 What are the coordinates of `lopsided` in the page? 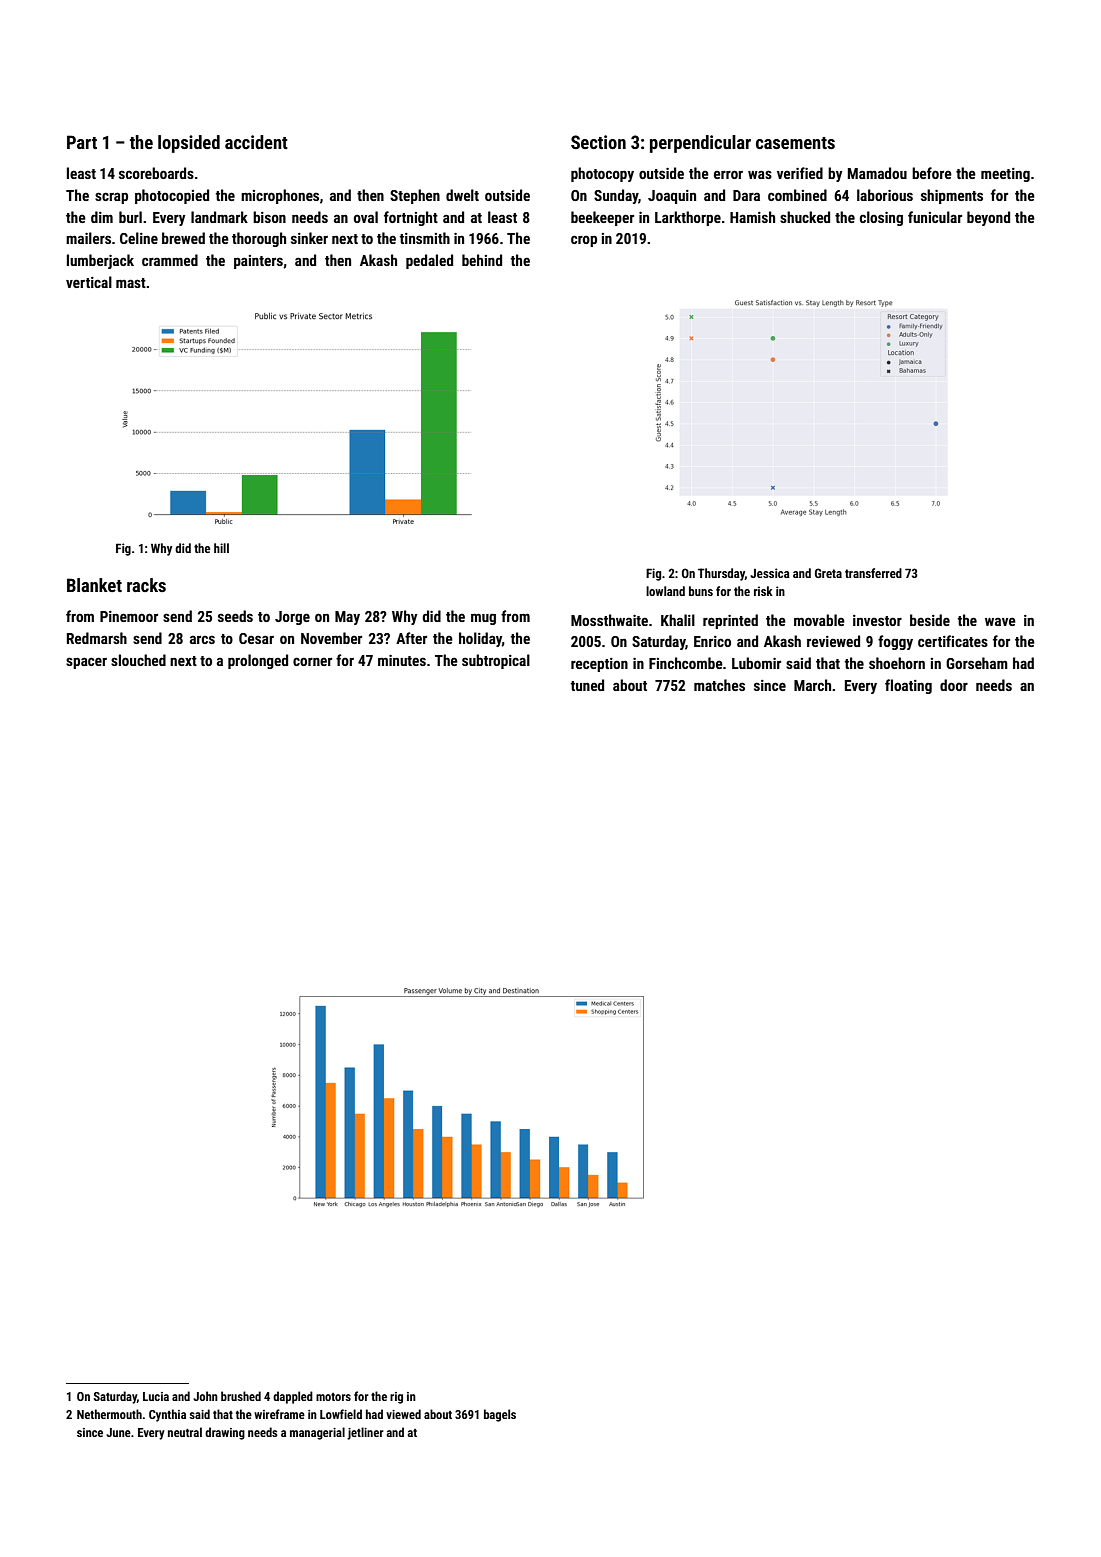 It's located at (189, 144).
